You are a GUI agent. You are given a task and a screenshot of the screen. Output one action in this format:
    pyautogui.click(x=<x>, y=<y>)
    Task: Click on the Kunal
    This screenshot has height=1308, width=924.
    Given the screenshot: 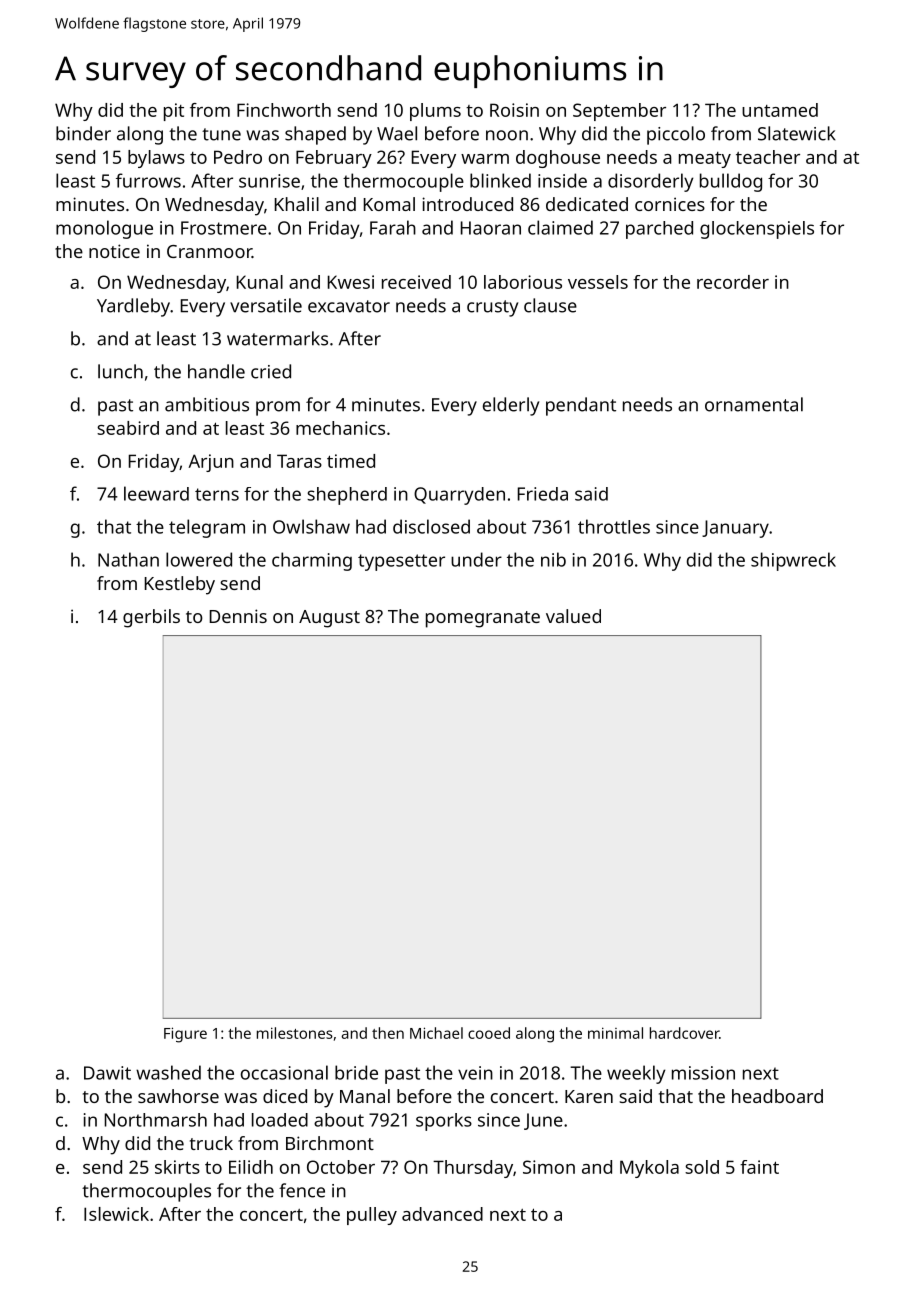 What is the action you would take?
    pyautogui.click(x=260, y=282)
